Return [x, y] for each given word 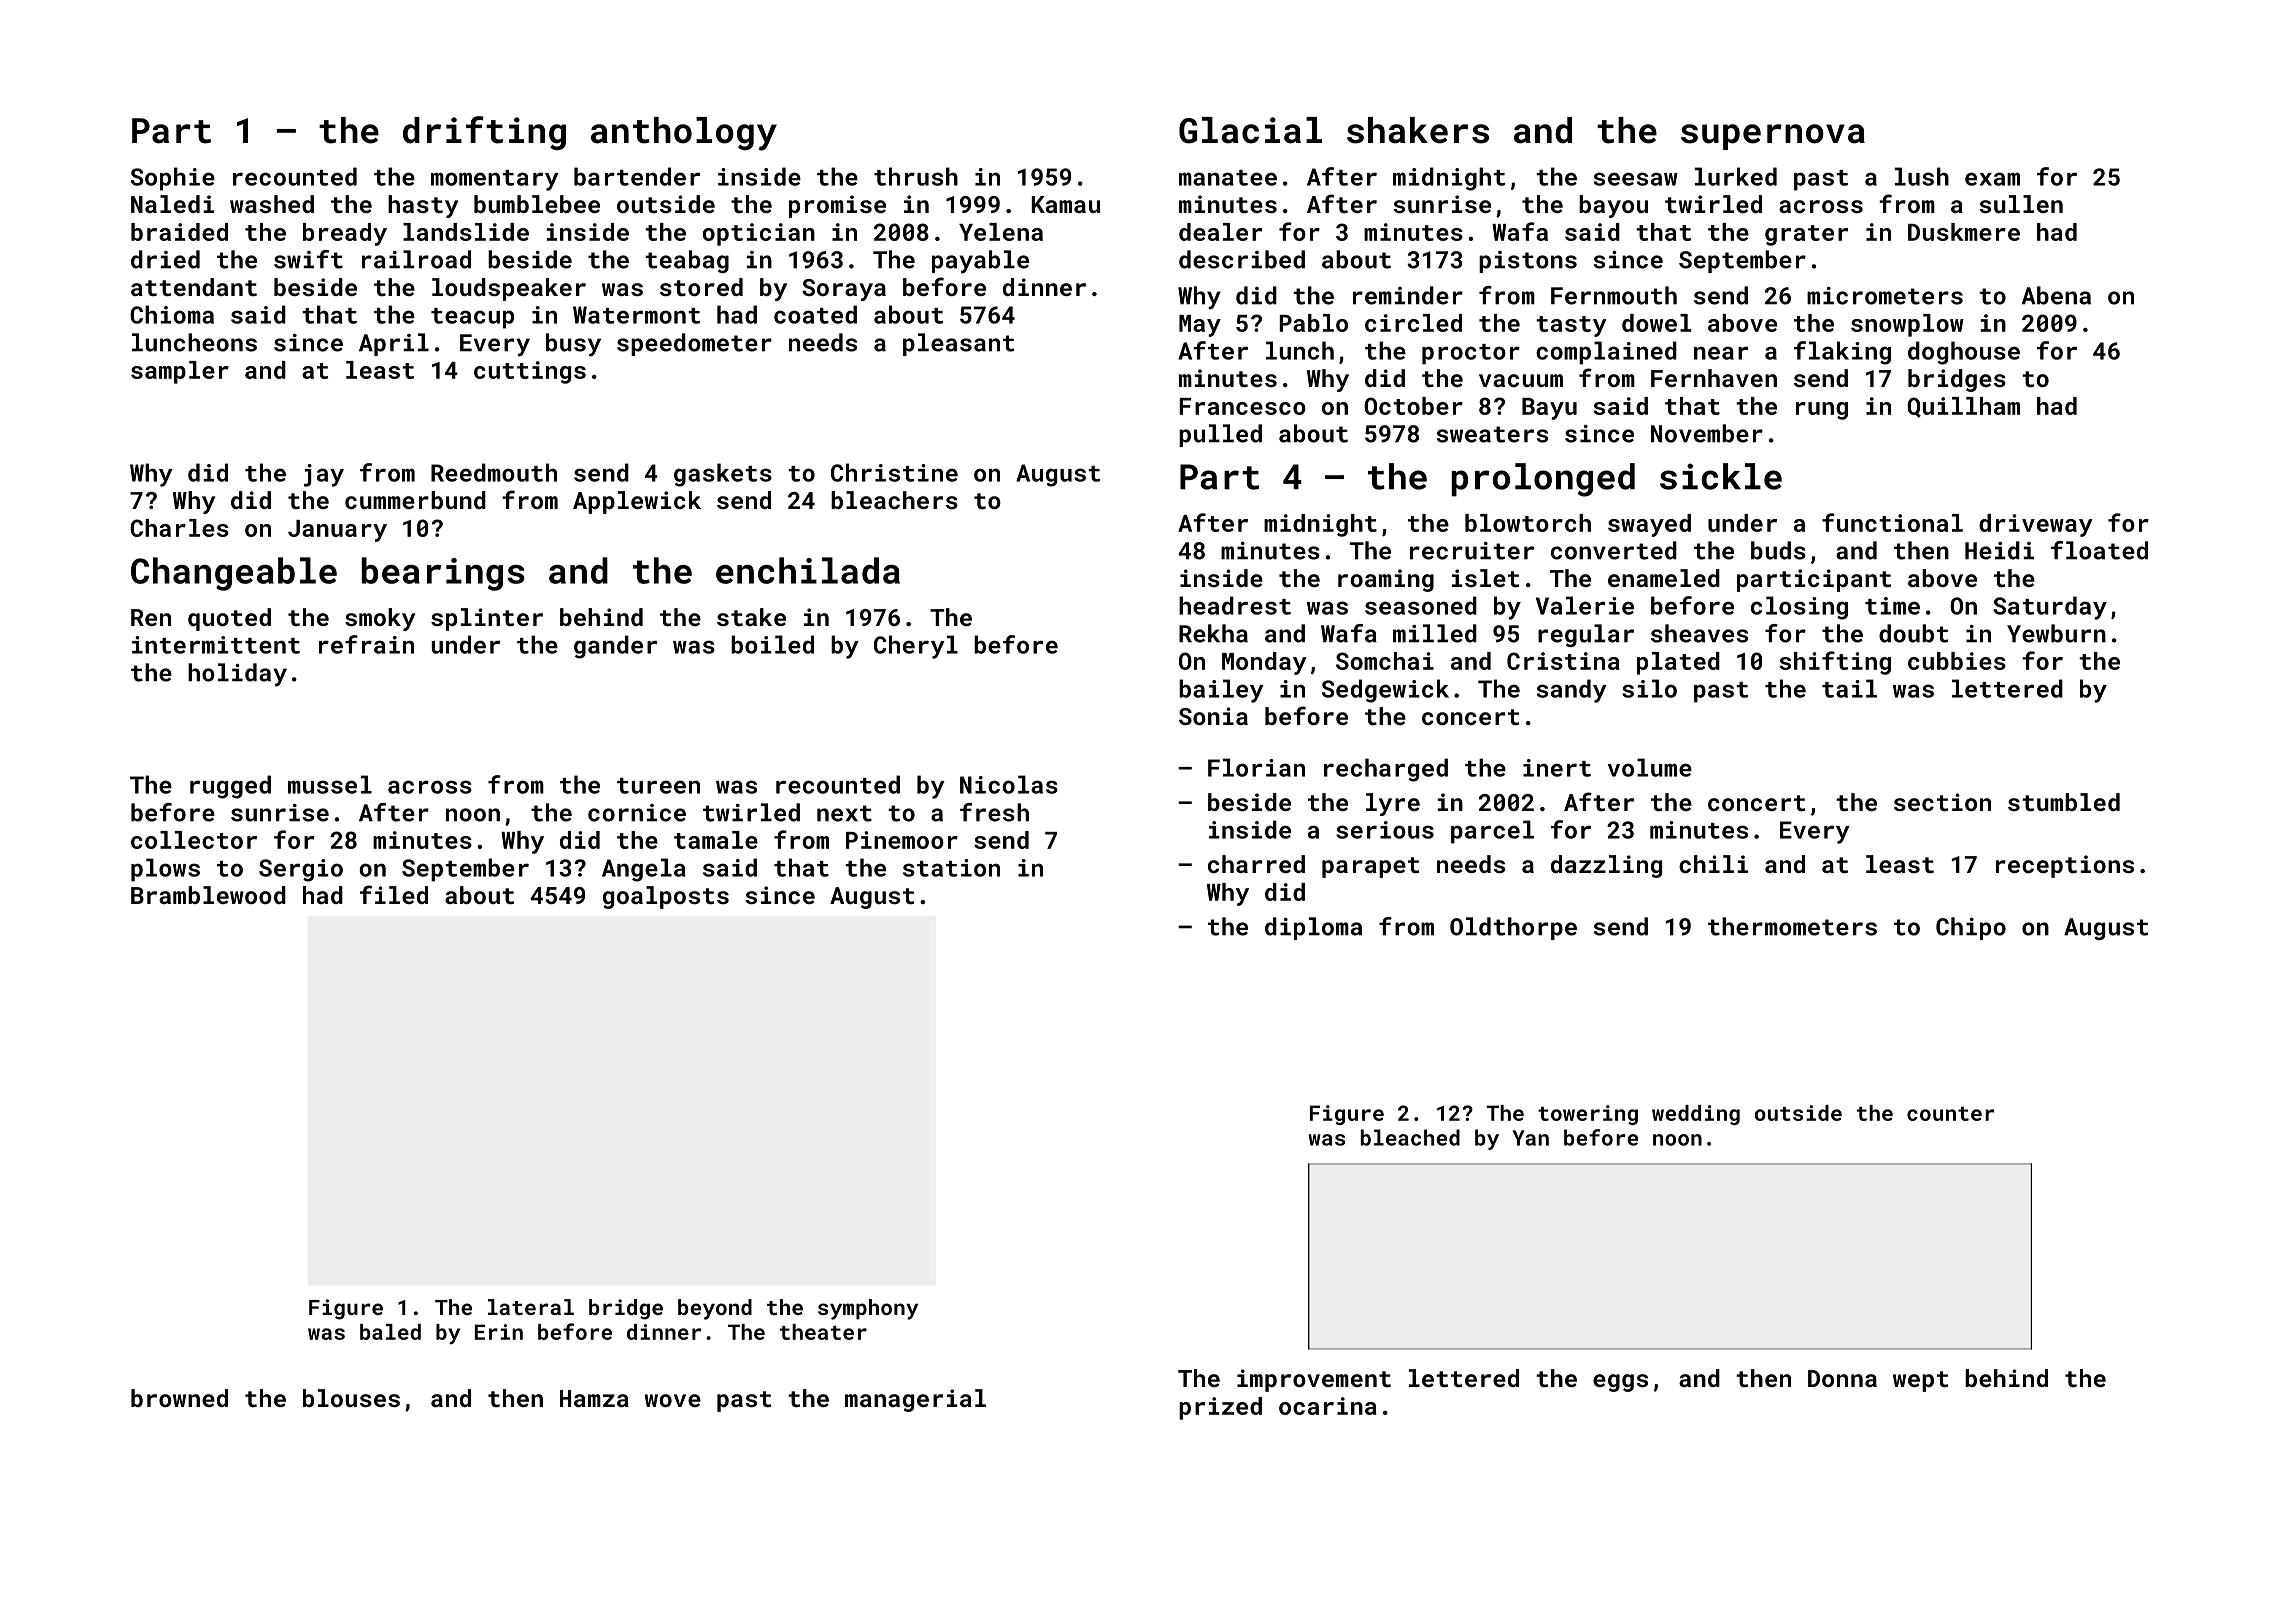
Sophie [173, 179]
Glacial [1250, 130]
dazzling [1606, 866]
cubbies [1957, 661]
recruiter [1472, 551]
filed [394, 894]
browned [179, 1398]
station [951, 868]
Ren [151, 617]
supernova [1773, 137]
